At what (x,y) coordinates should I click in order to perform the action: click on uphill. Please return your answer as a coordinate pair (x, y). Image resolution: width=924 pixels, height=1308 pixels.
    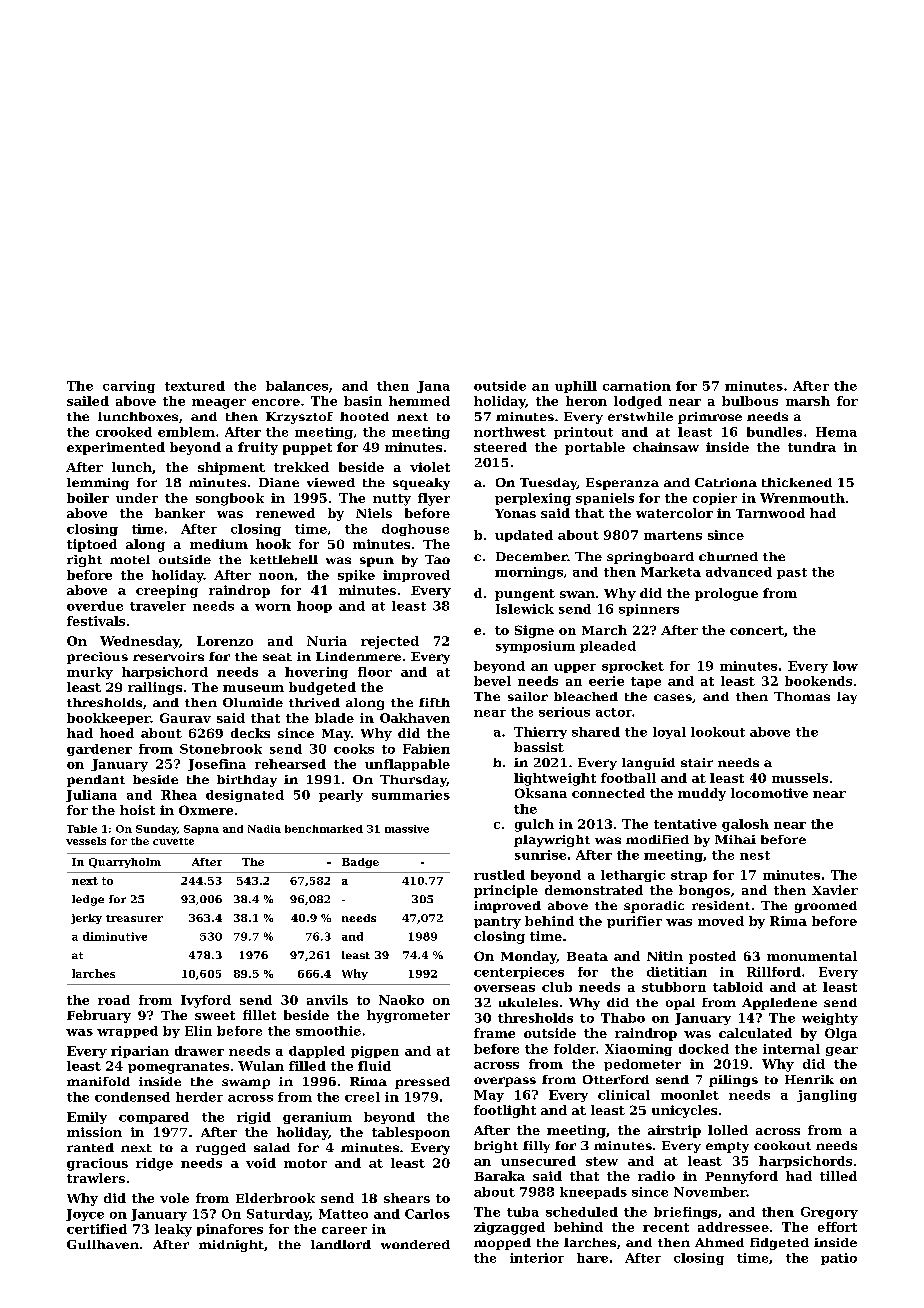
    Looking at the image, I should click on (576, 387).
